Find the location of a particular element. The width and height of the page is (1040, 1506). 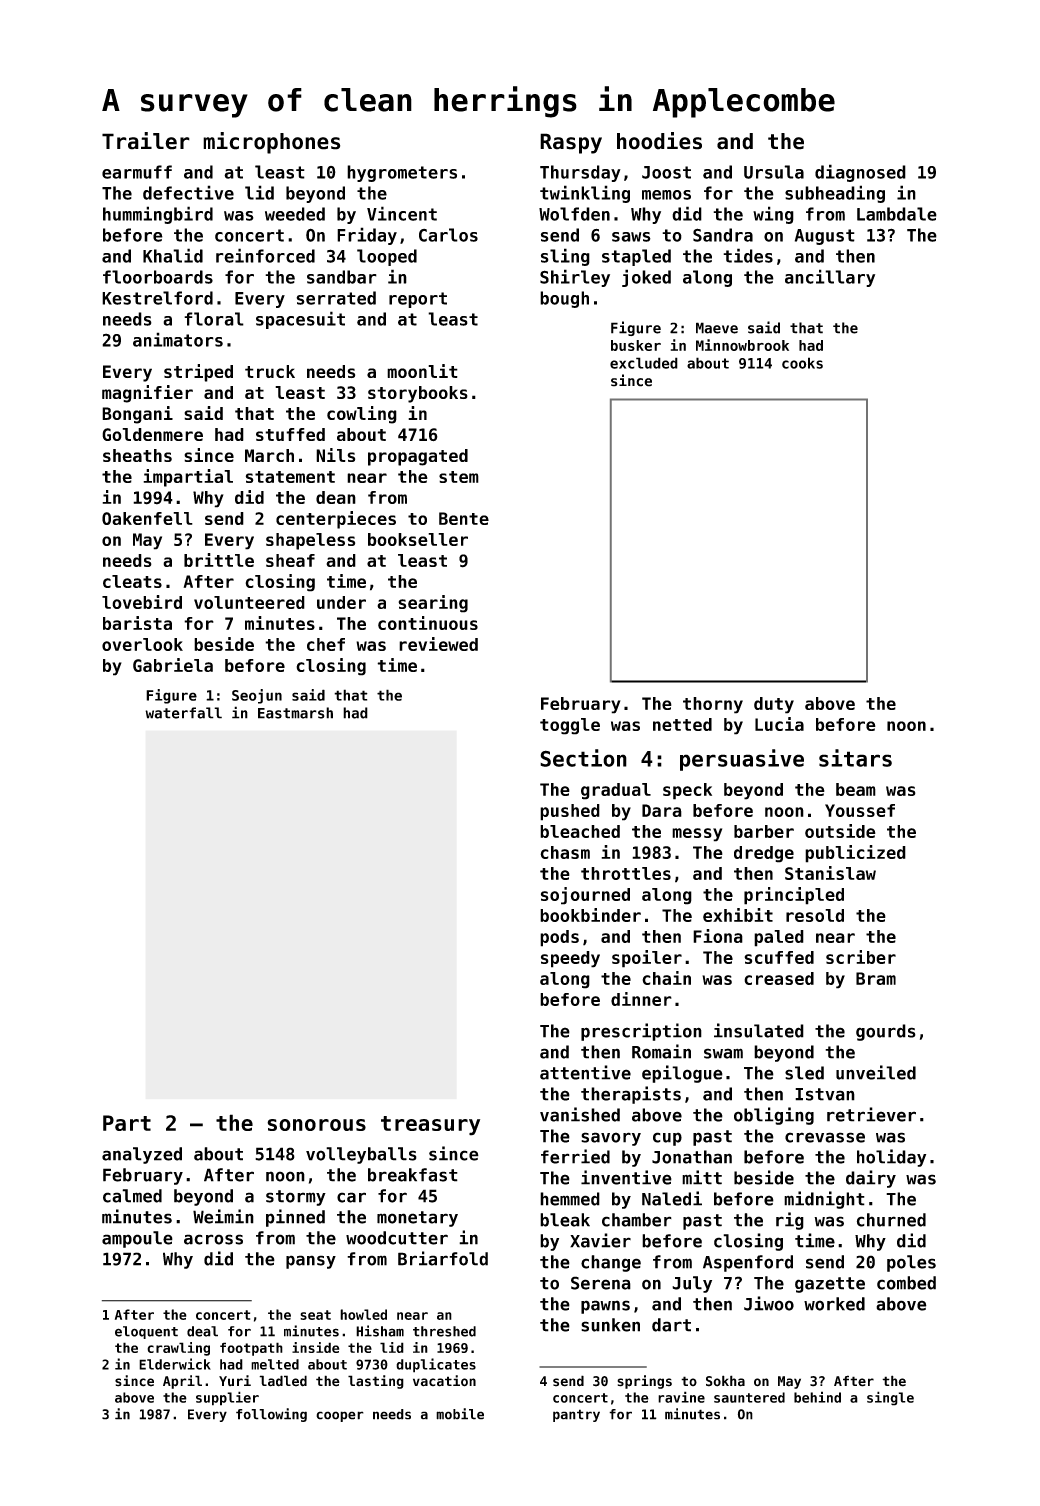

hygrometers is located at coordinates (402, 173).
